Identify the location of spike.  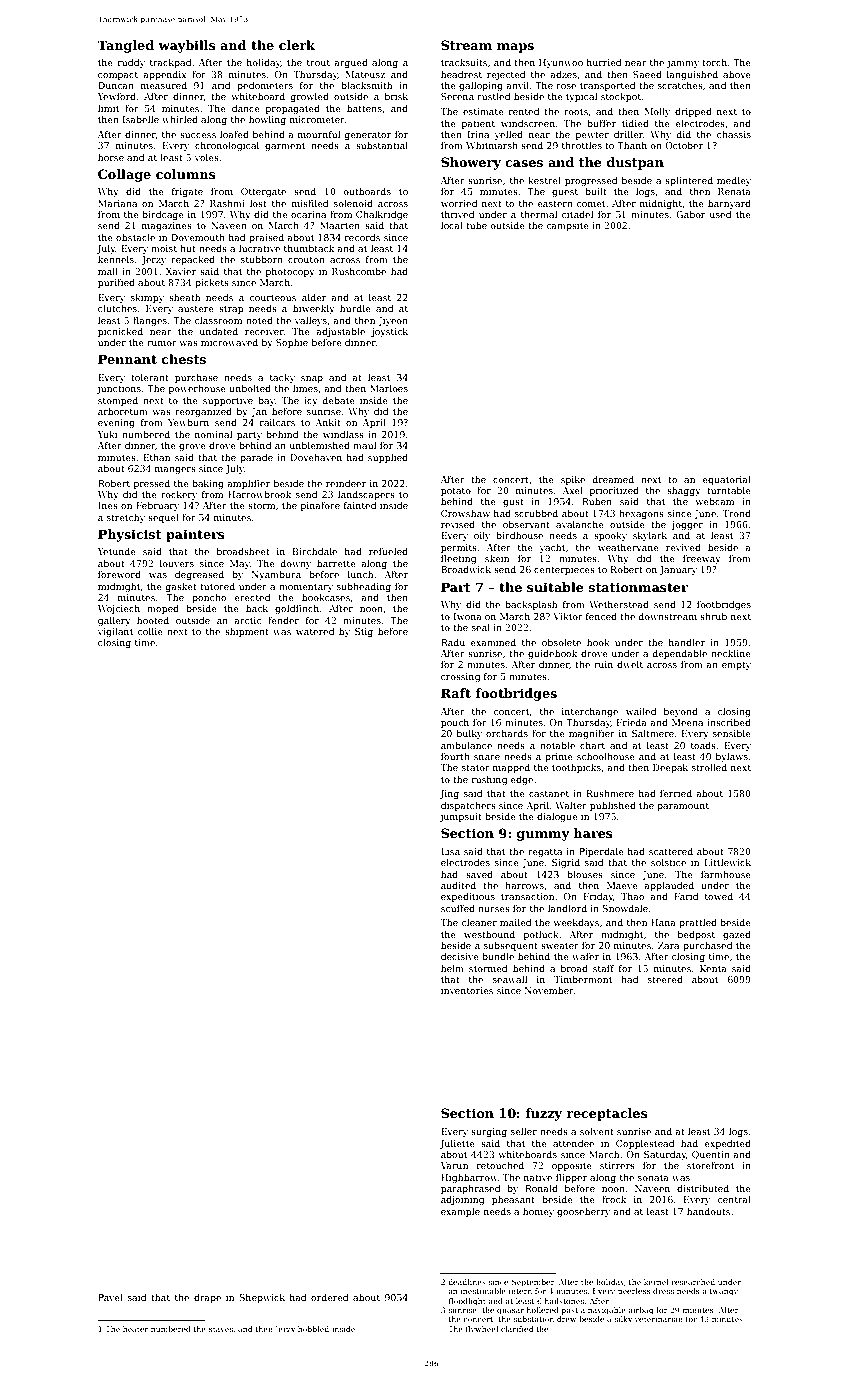
(573, 480).
